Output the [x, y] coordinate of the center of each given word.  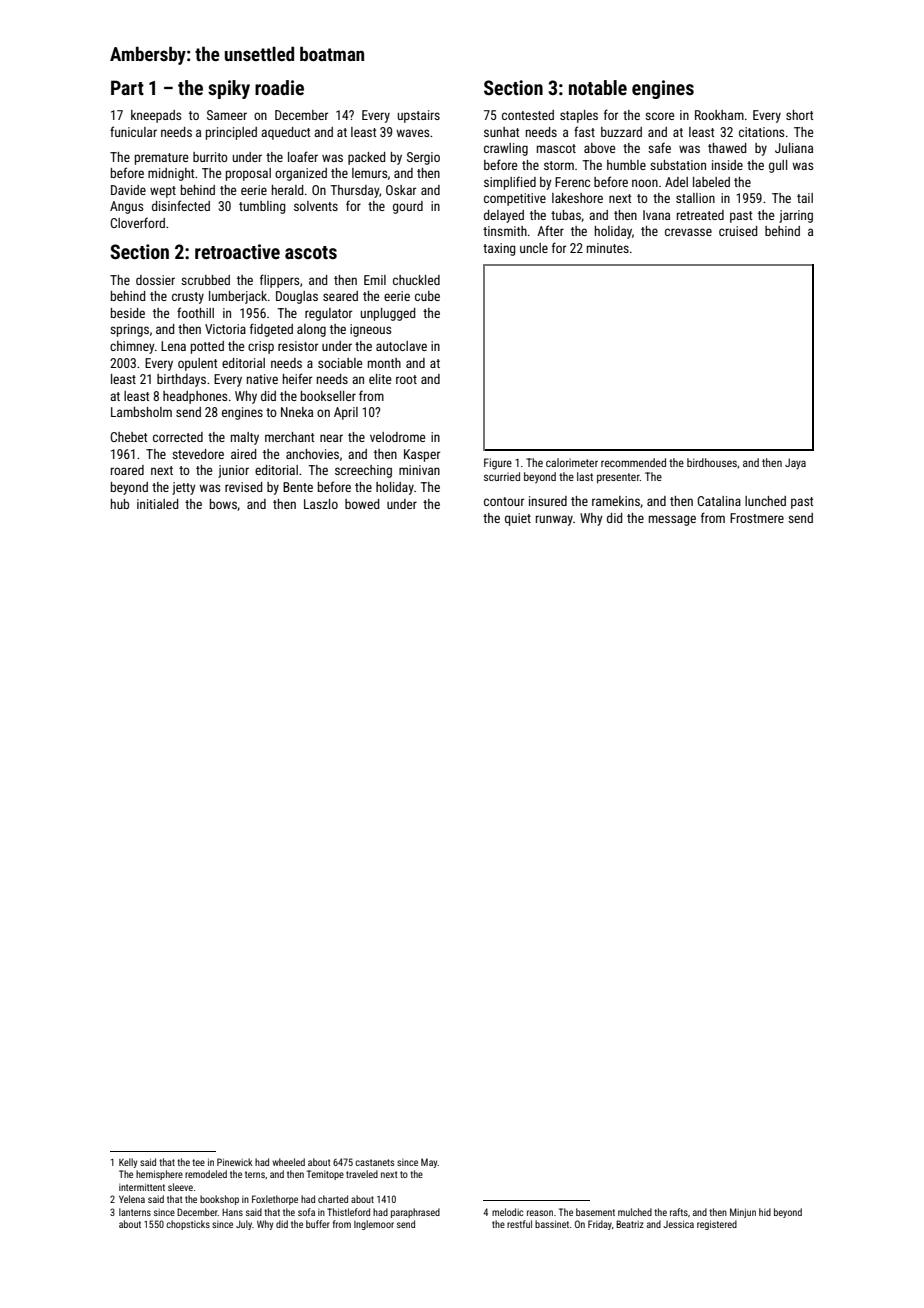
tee [198, 1162]
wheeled [288, 1162]
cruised [738, 231]
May [429, 1163]
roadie [279, 87]
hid [765, 1212]
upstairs [419, 116]
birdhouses [712, 462]
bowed [362, 504]
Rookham [719, 115]
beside [128, 313]
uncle [534, 248]
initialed [157, 504]
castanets [374, 1162]
